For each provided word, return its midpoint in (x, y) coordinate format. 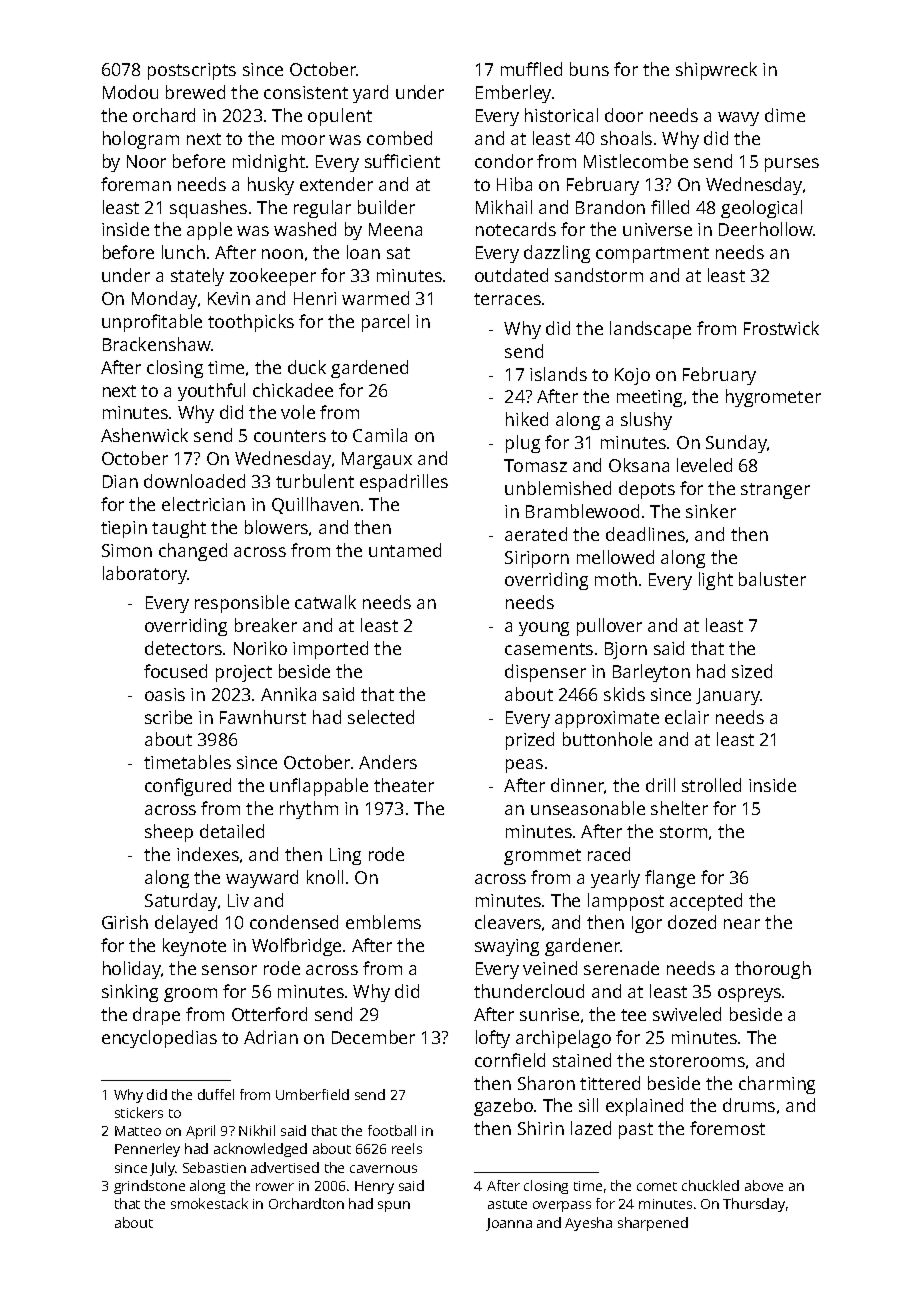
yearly (615, 879)
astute (507, 1204)
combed (399, 138)
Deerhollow (766, 229)
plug (523, 444)
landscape (650, 330)
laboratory (145, 575)
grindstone (149, 1187)
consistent (306, 92)
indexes (208, 854)
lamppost (626, 902)
